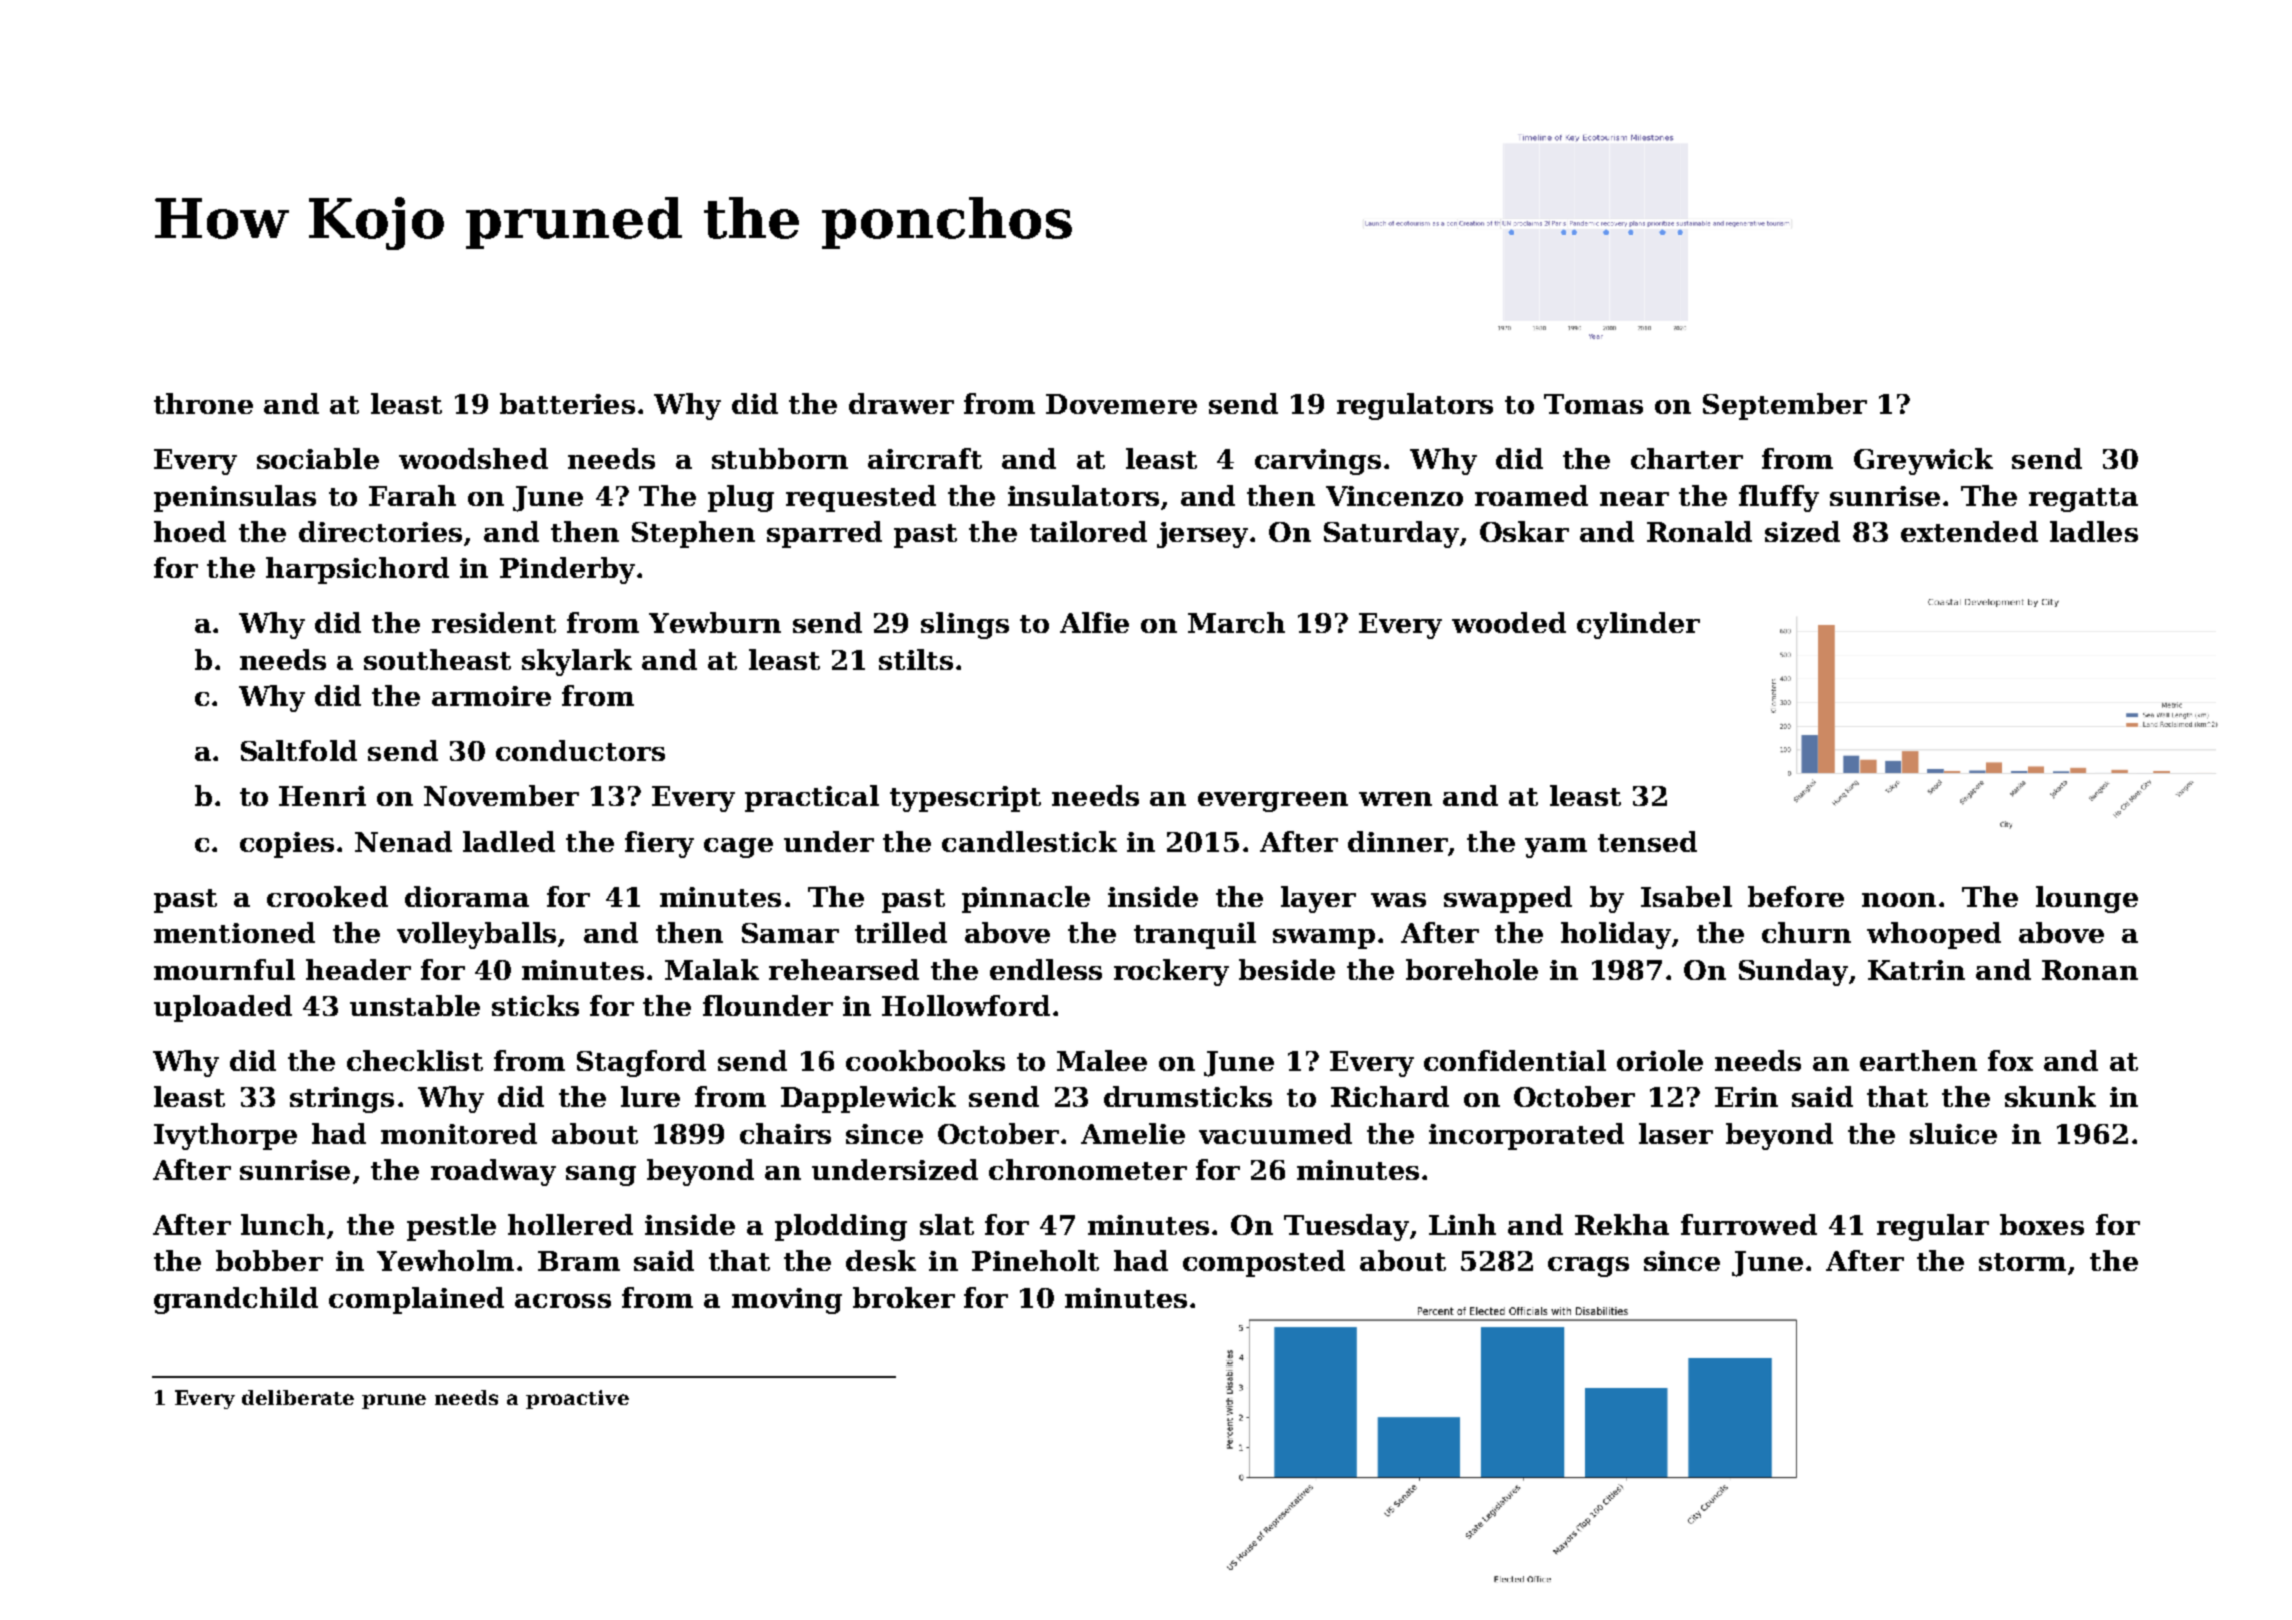  What do you see at coordinates (298, 1397) in the page?
I see `deliberate` at bounding box center [298, 1397].
